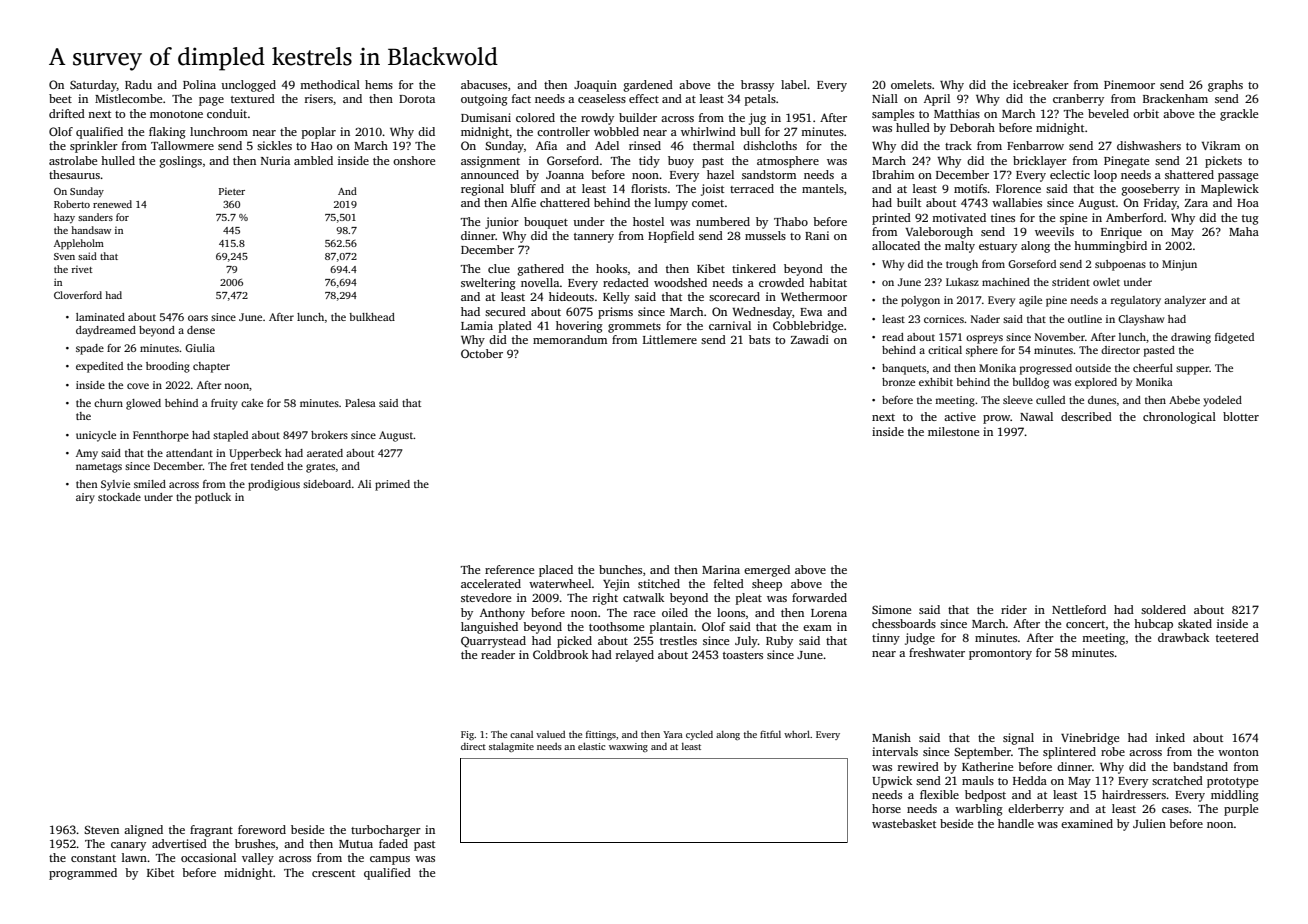 Image resolution: width=1308 pixels, height=924 pixels. What do you see at coordinates (1085, 319) in the document?
I see `outline` at bounding box center [1085, 319].
